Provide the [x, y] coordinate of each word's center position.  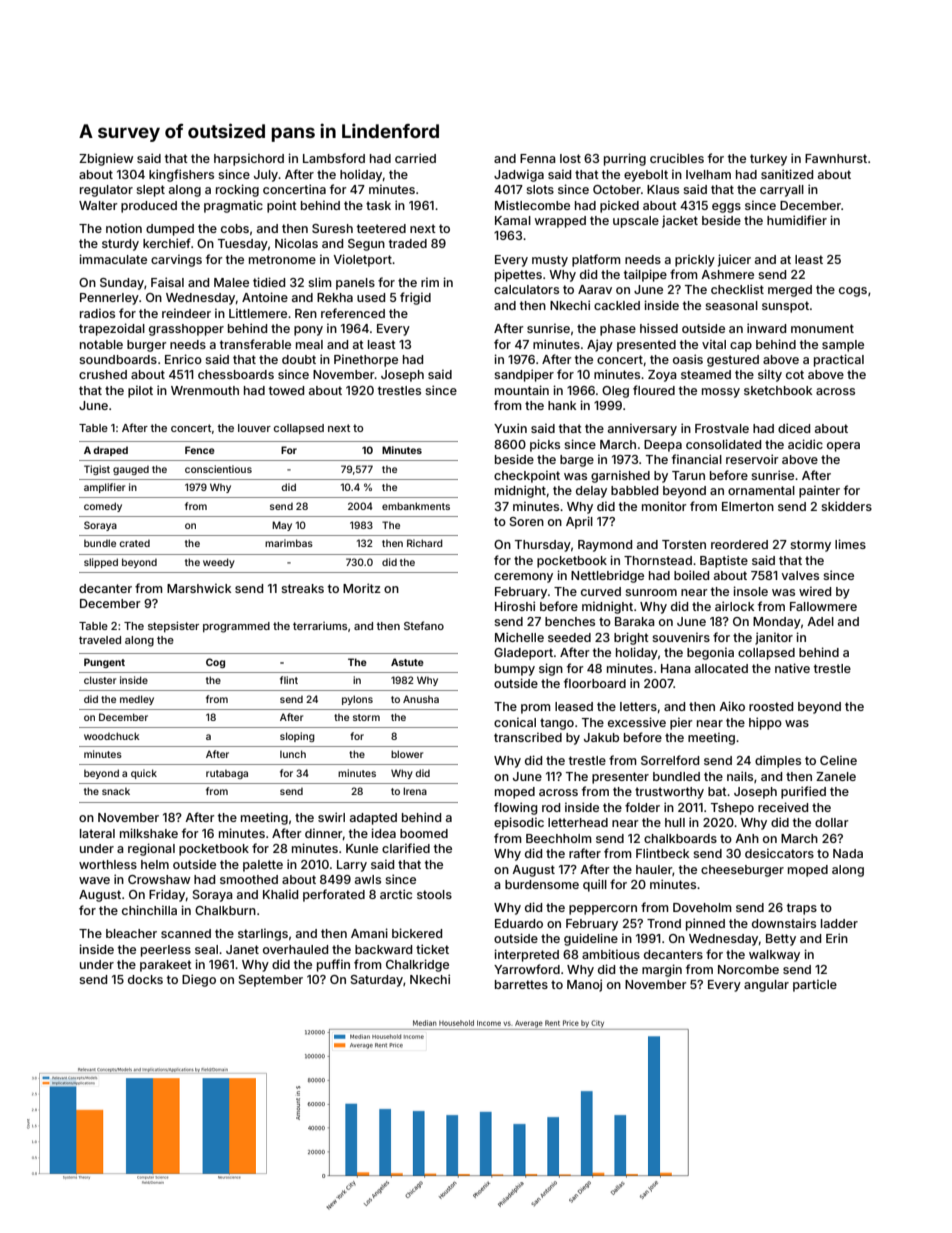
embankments [416, 506]
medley [137, 700]
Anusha [421, 699]
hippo [765, 723]
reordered [739, 544]
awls [368, 879]
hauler [654, 870]
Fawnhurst [836, 158]
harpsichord [249, 159]
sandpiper [524, 375]
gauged [131, 470]
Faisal [167, 282]
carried [415, 158]
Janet [242, 949]
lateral [97, 833]
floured [654, 390]
